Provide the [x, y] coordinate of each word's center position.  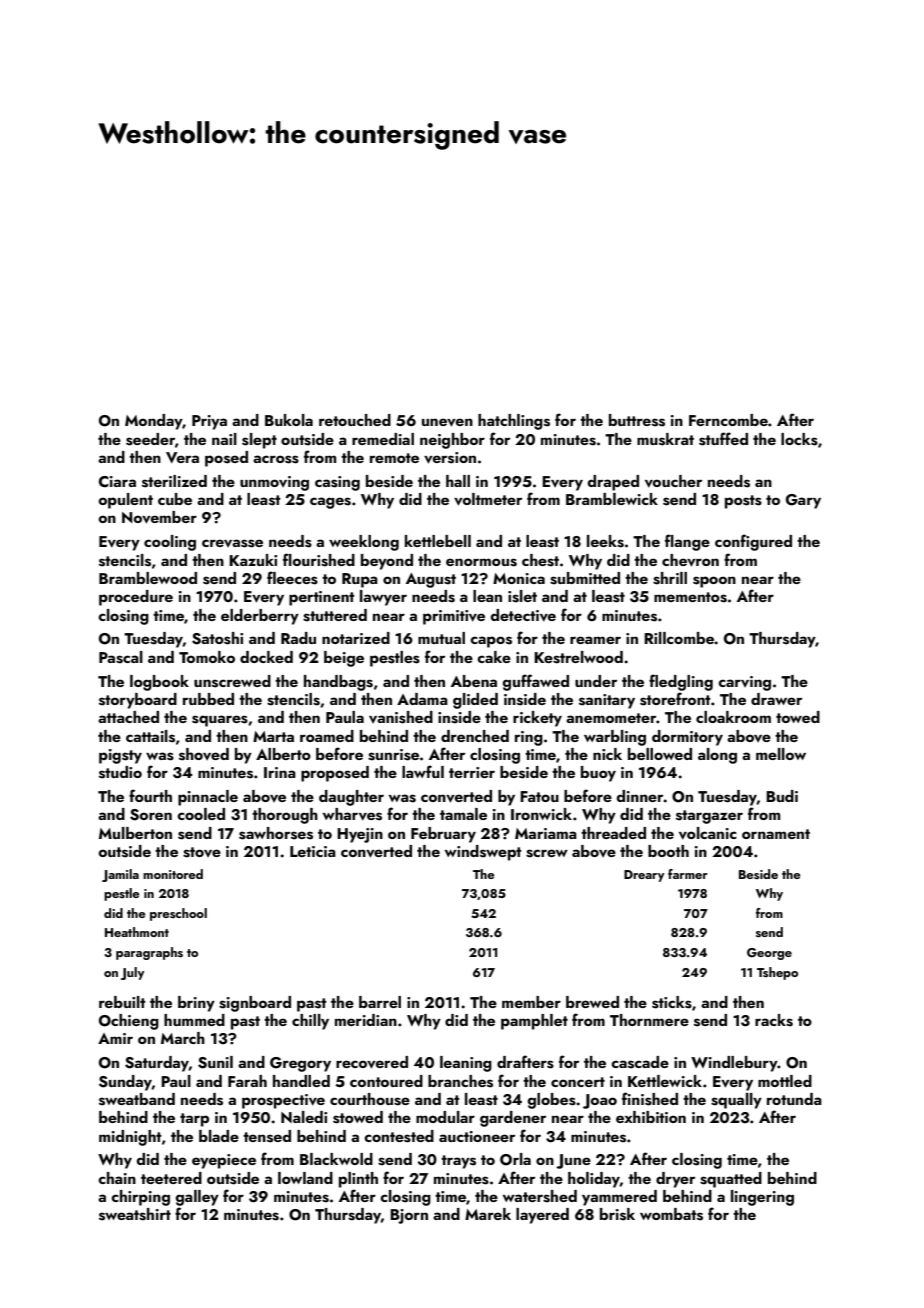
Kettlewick [665, 1081]
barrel [380, 1002]
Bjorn [409, 1216]
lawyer [383, 598]
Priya [209, 422]
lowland [305, 1178]
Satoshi [217, 638]
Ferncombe [728, 420]
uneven [447, 422]
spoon [714, 582]
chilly [310, 1022]
